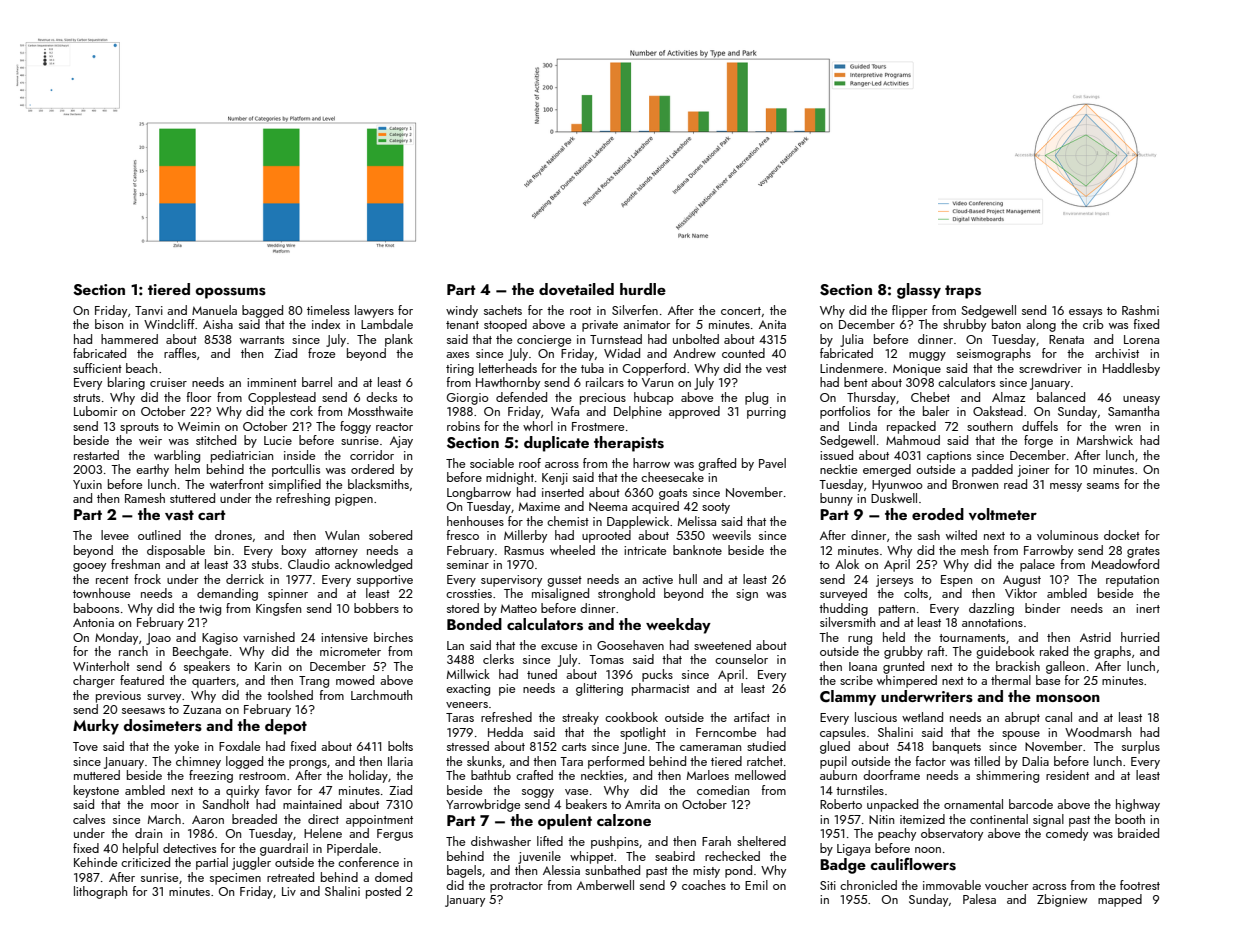 This document has width=1233, height=952. I want to click on Antonia, so click(93, 622).
